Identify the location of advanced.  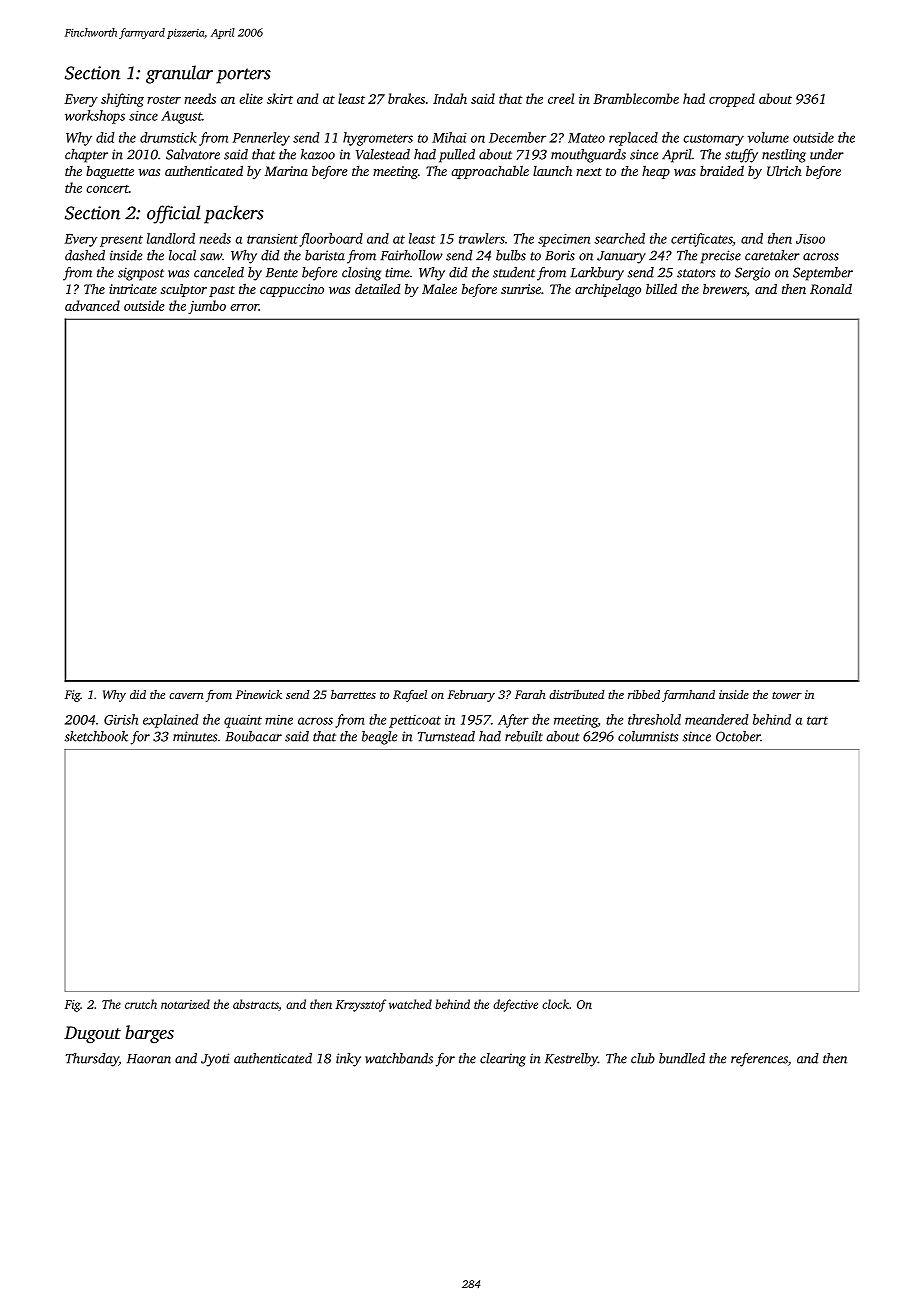
(92, 305).
